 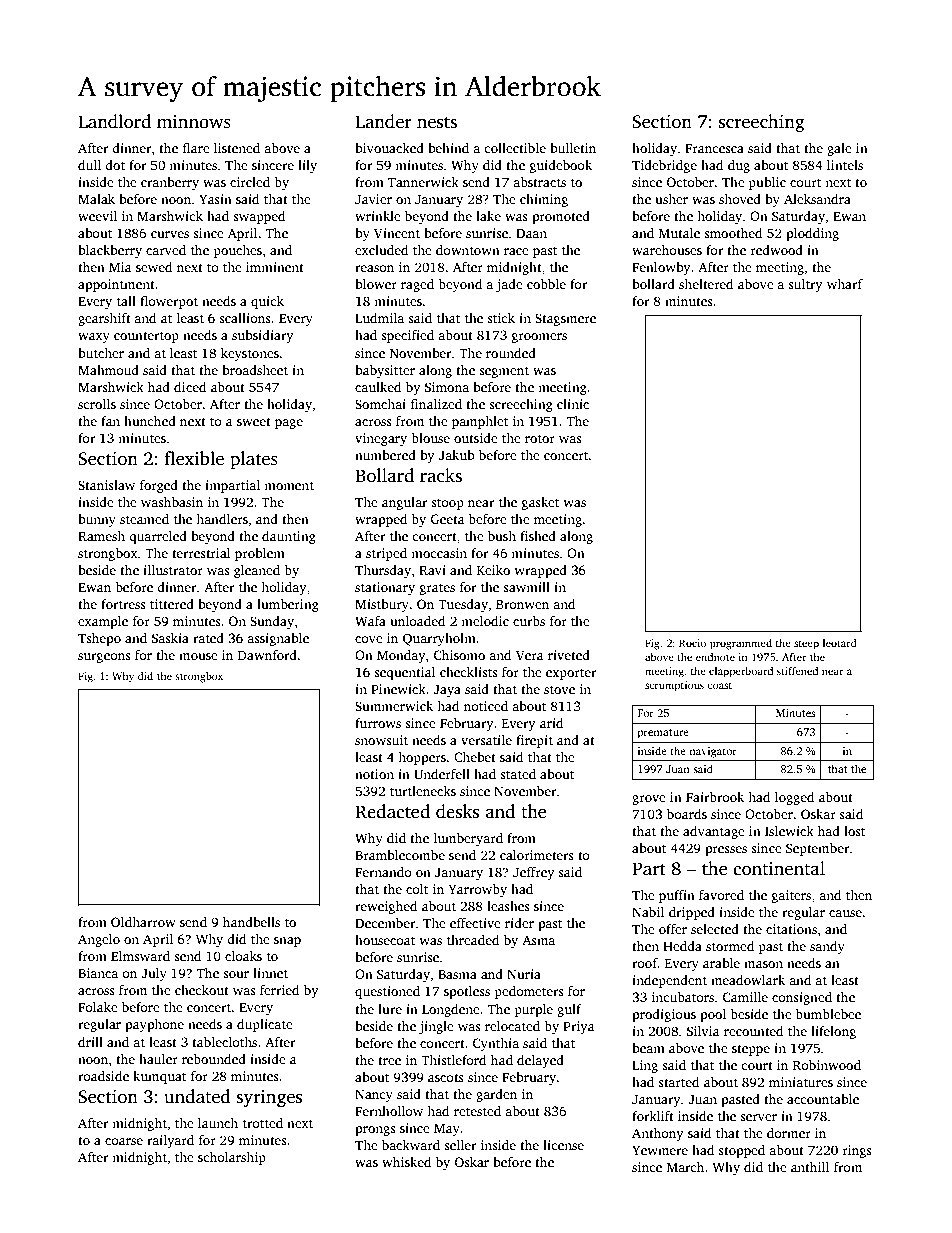 What do you see at coordinates (714, 148) in the screenshot?
I see `Francesca` at bounding box center [714, 148].
